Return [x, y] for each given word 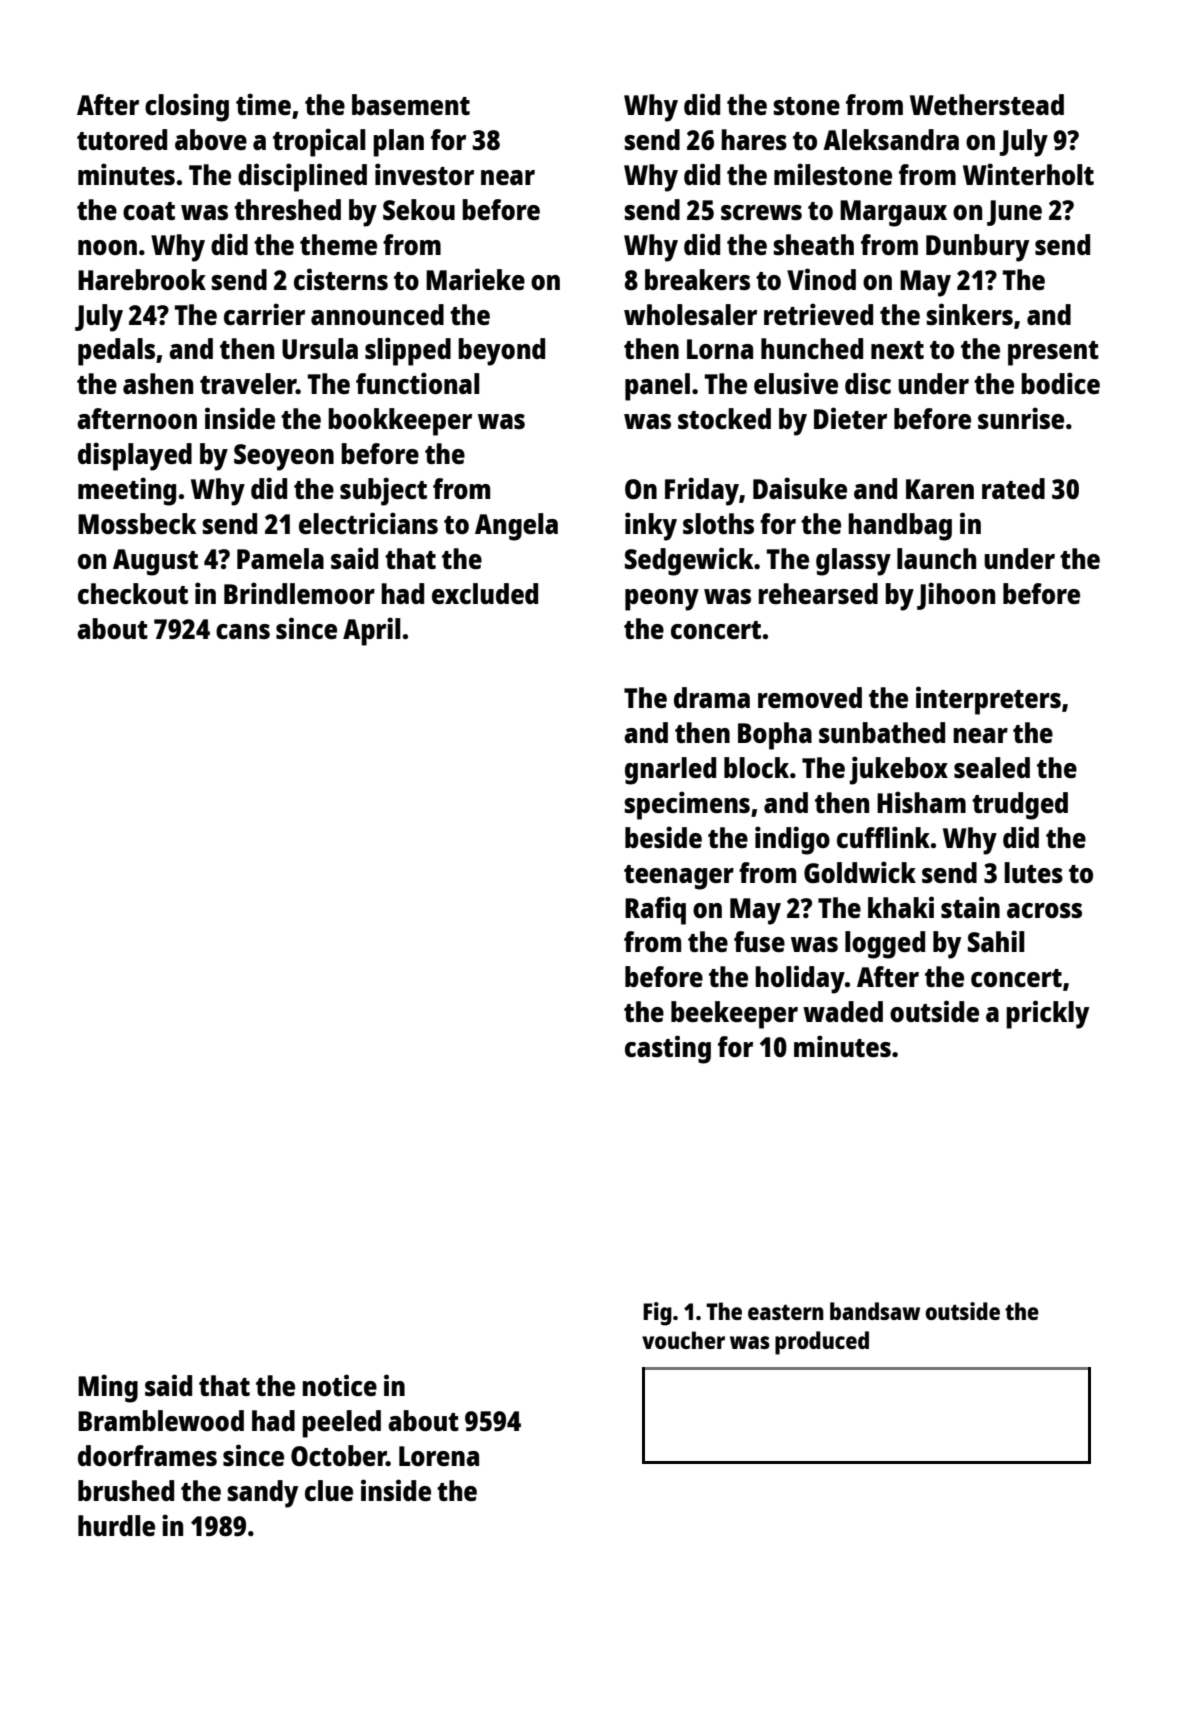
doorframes [147, 1455]
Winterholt [1028, 174]
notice [339, 1385]
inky [651, 526]
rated [1013, 488]
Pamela [280, 558]
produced [822, 1343]
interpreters [988, 700]
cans [243, 631]
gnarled [670, 771]
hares [754, 139]
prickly [1047, 1014]
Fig [657, 1314]
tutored [122, 139]
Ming [108, 1388]
